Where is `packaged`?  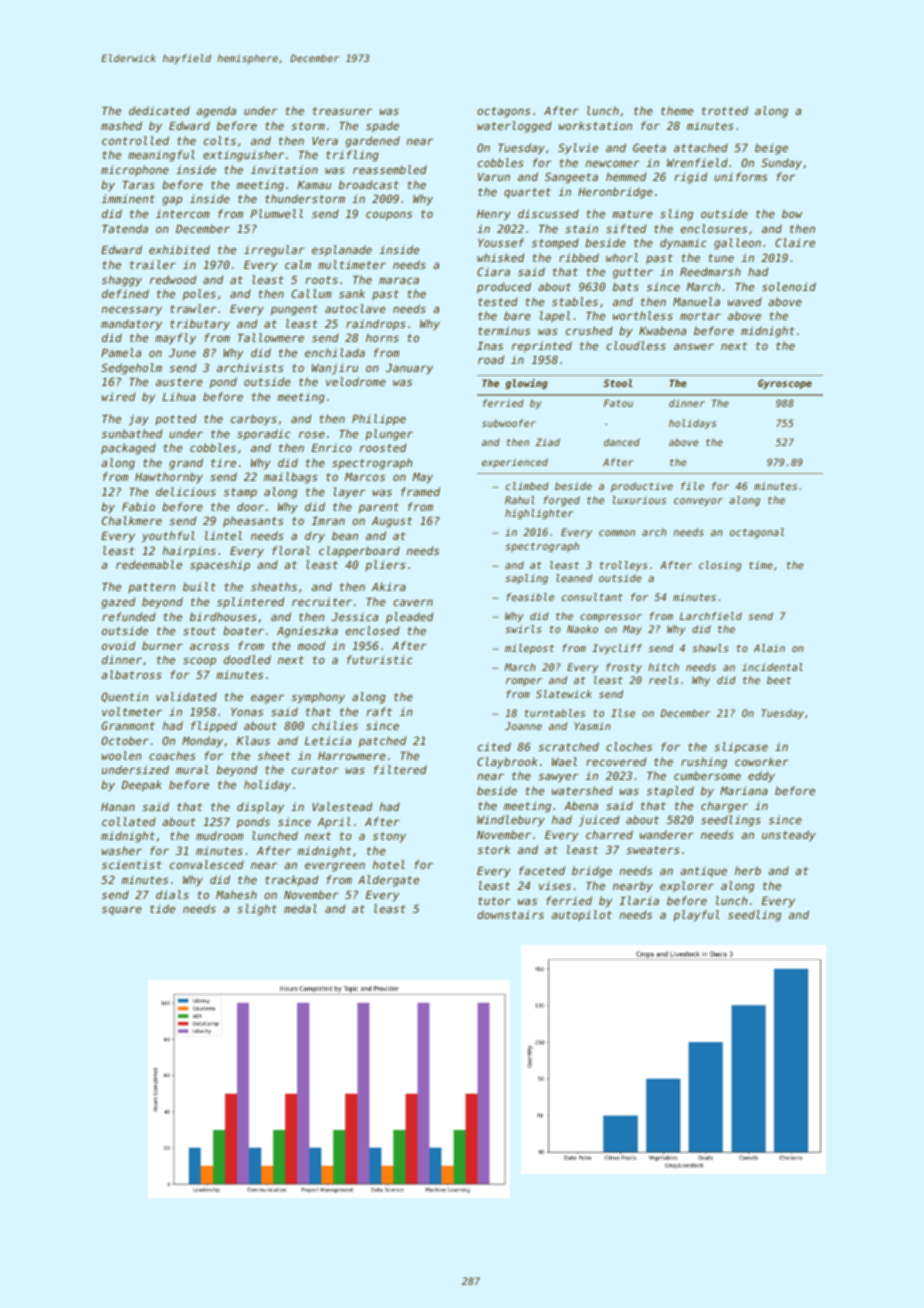 packaged is located at coordinates (128, 449).
